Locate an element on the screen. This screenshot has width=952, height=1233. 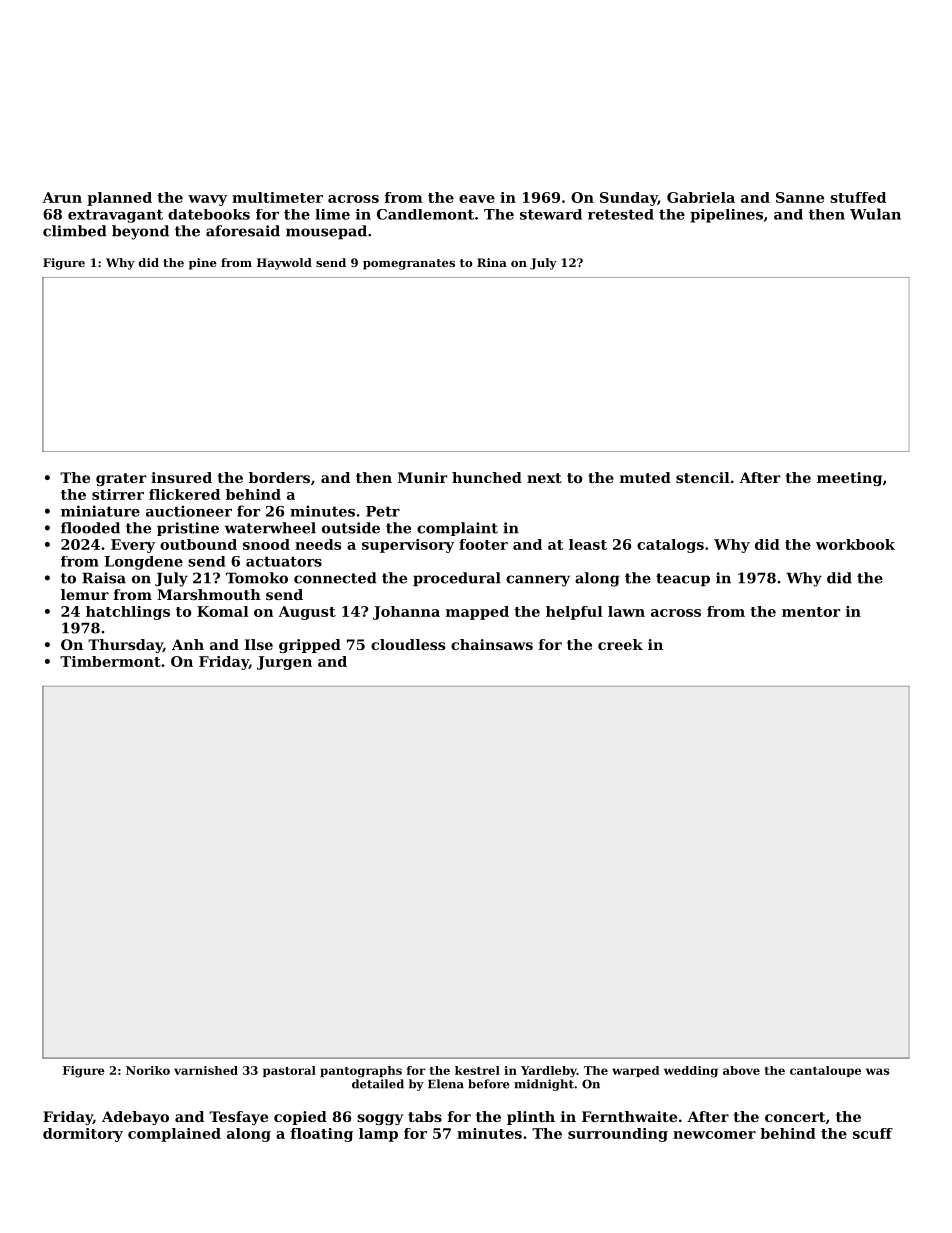
kestrel is located at coordinates (477, 1070).
